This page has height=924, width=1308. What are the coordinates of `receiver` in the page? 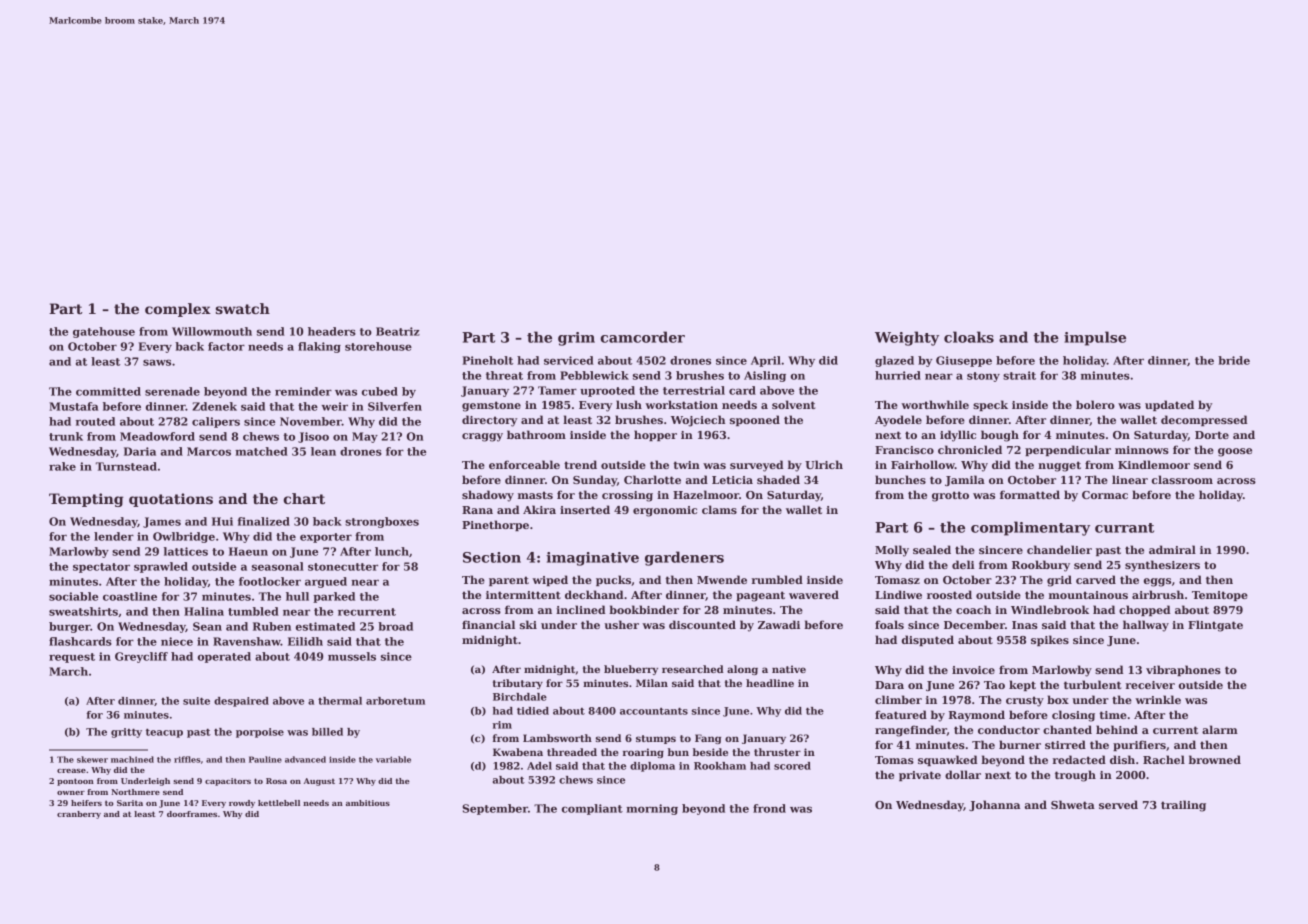 It's located at (1150, 685).
